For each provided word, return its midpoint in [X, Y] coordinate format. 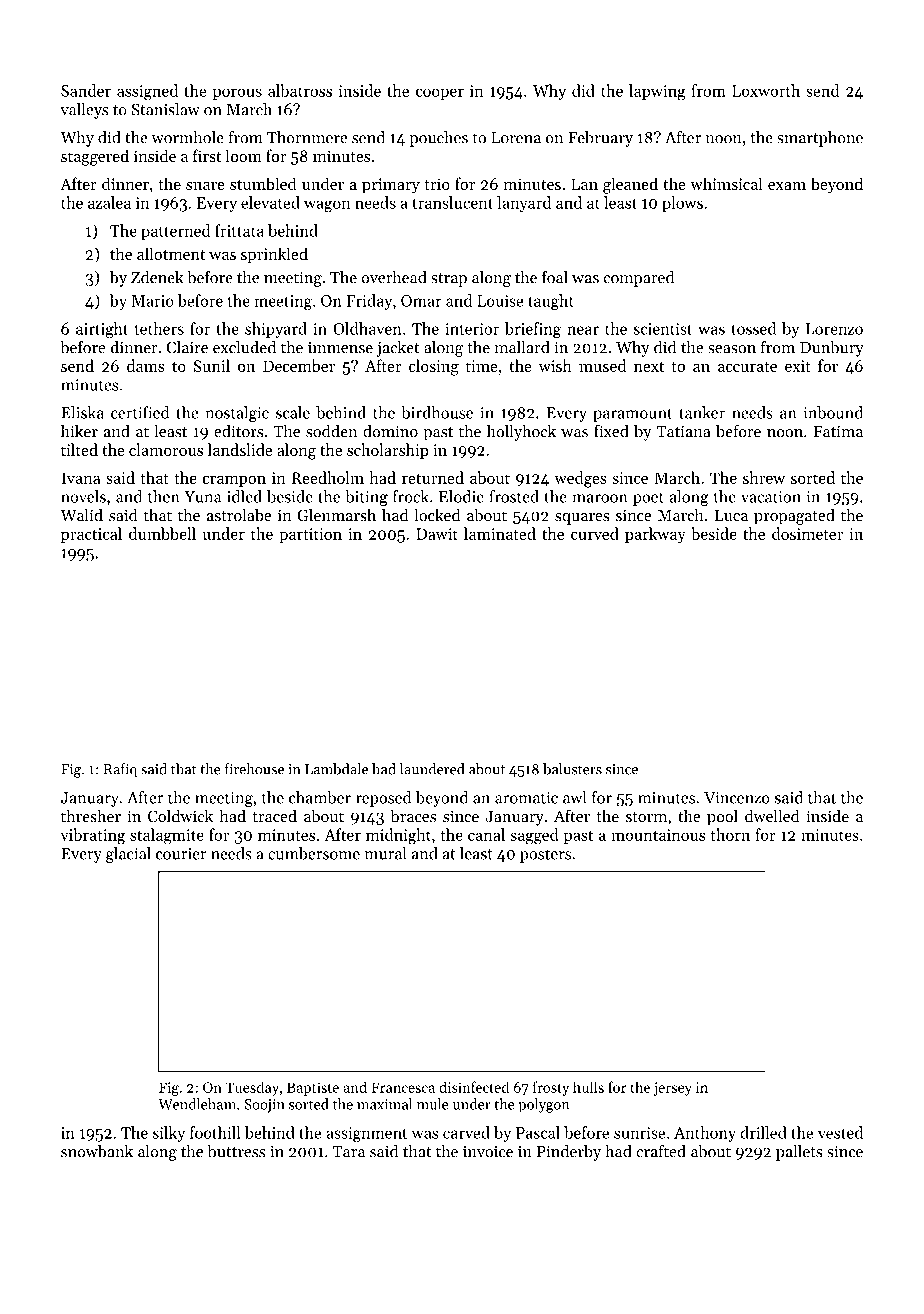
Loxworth [766, 90]
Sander [86, 90]
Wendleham [197, 1104]
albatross [300, 90]
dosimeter [807, 533]
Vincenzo [737, 798]
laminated [500, 533]
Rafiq [120, 770]
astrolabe [239, 515]
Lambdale [336, 769]
